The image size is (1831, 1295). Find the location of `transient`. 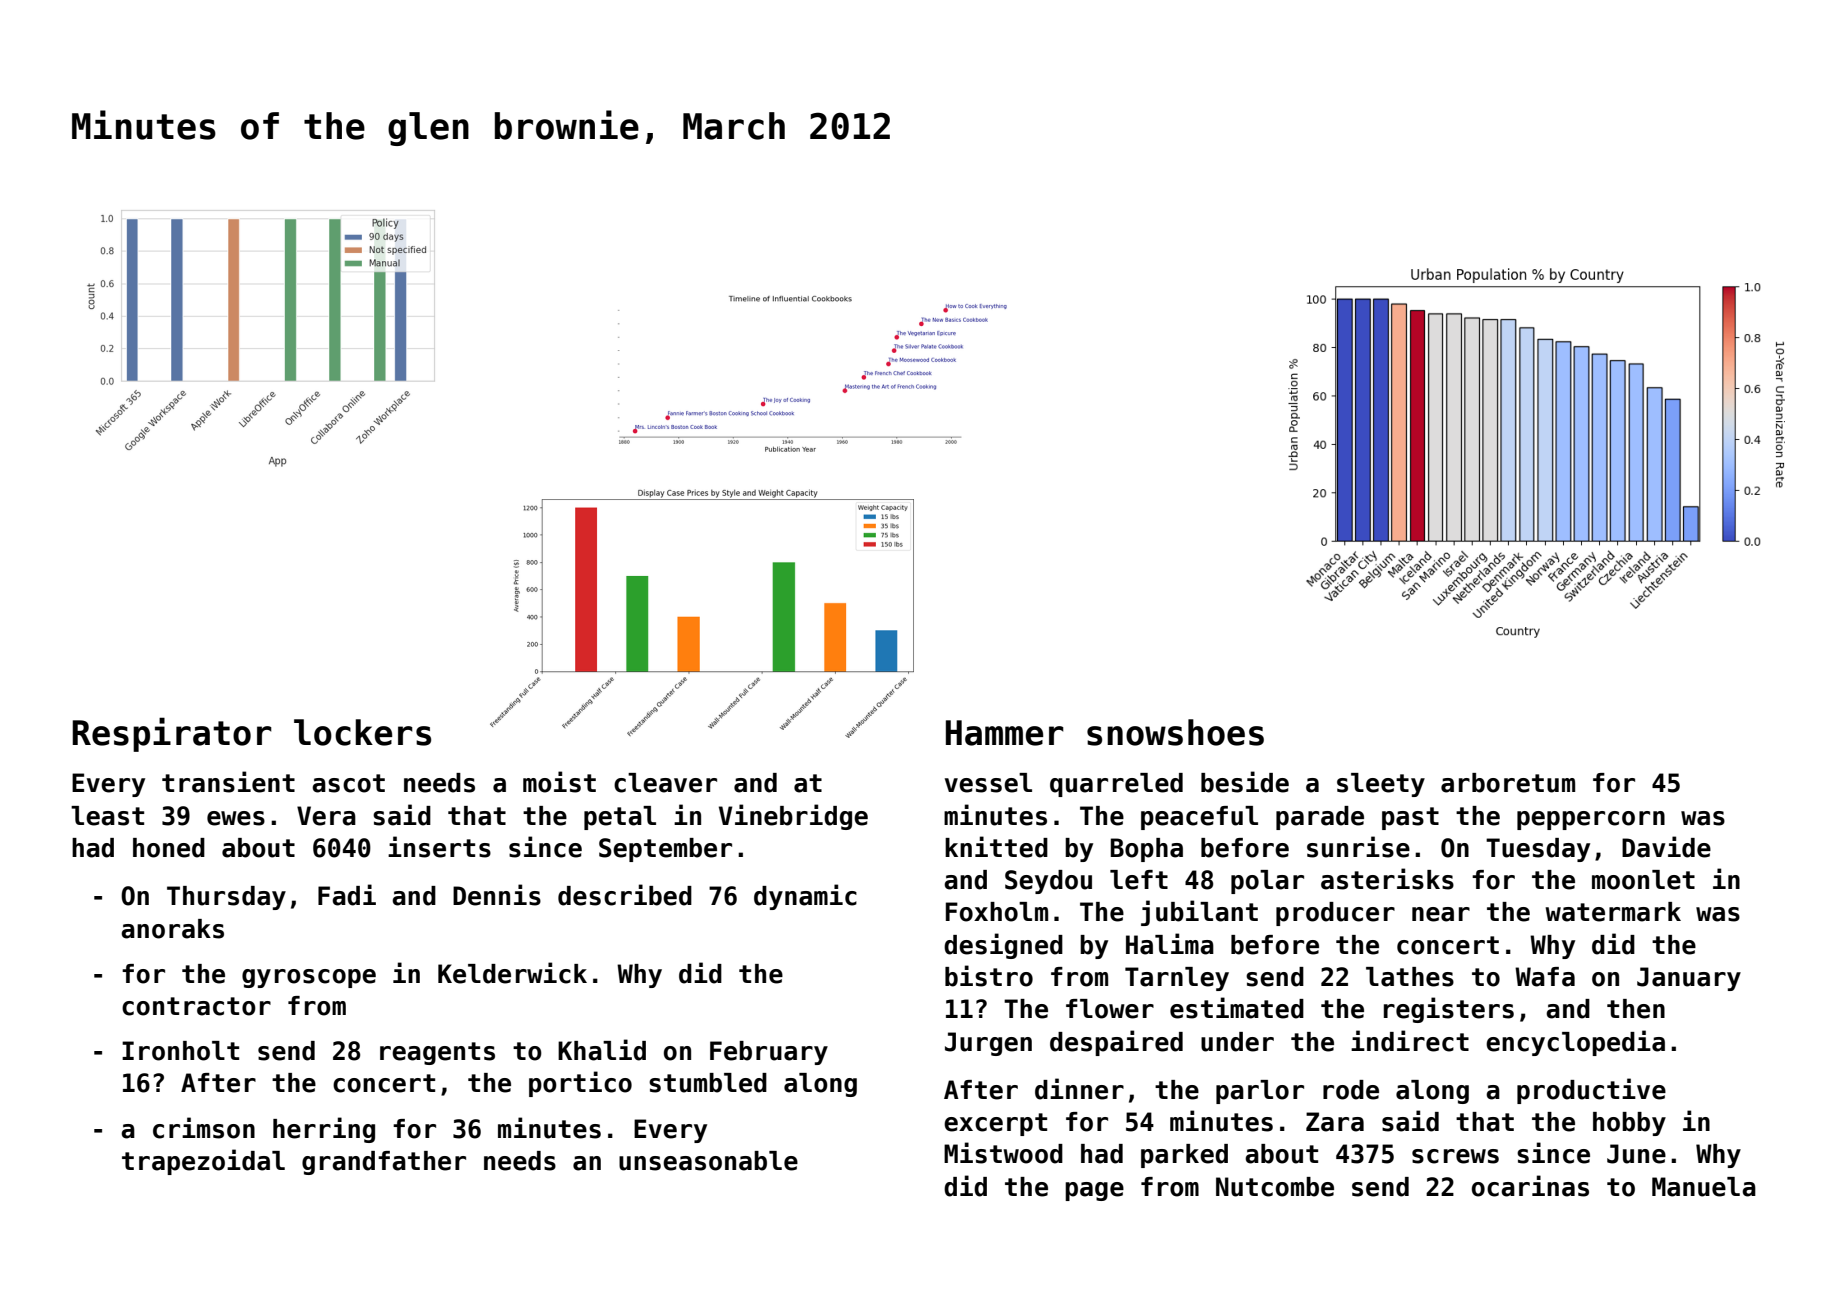

transient is located at coordinates (228, 782).
